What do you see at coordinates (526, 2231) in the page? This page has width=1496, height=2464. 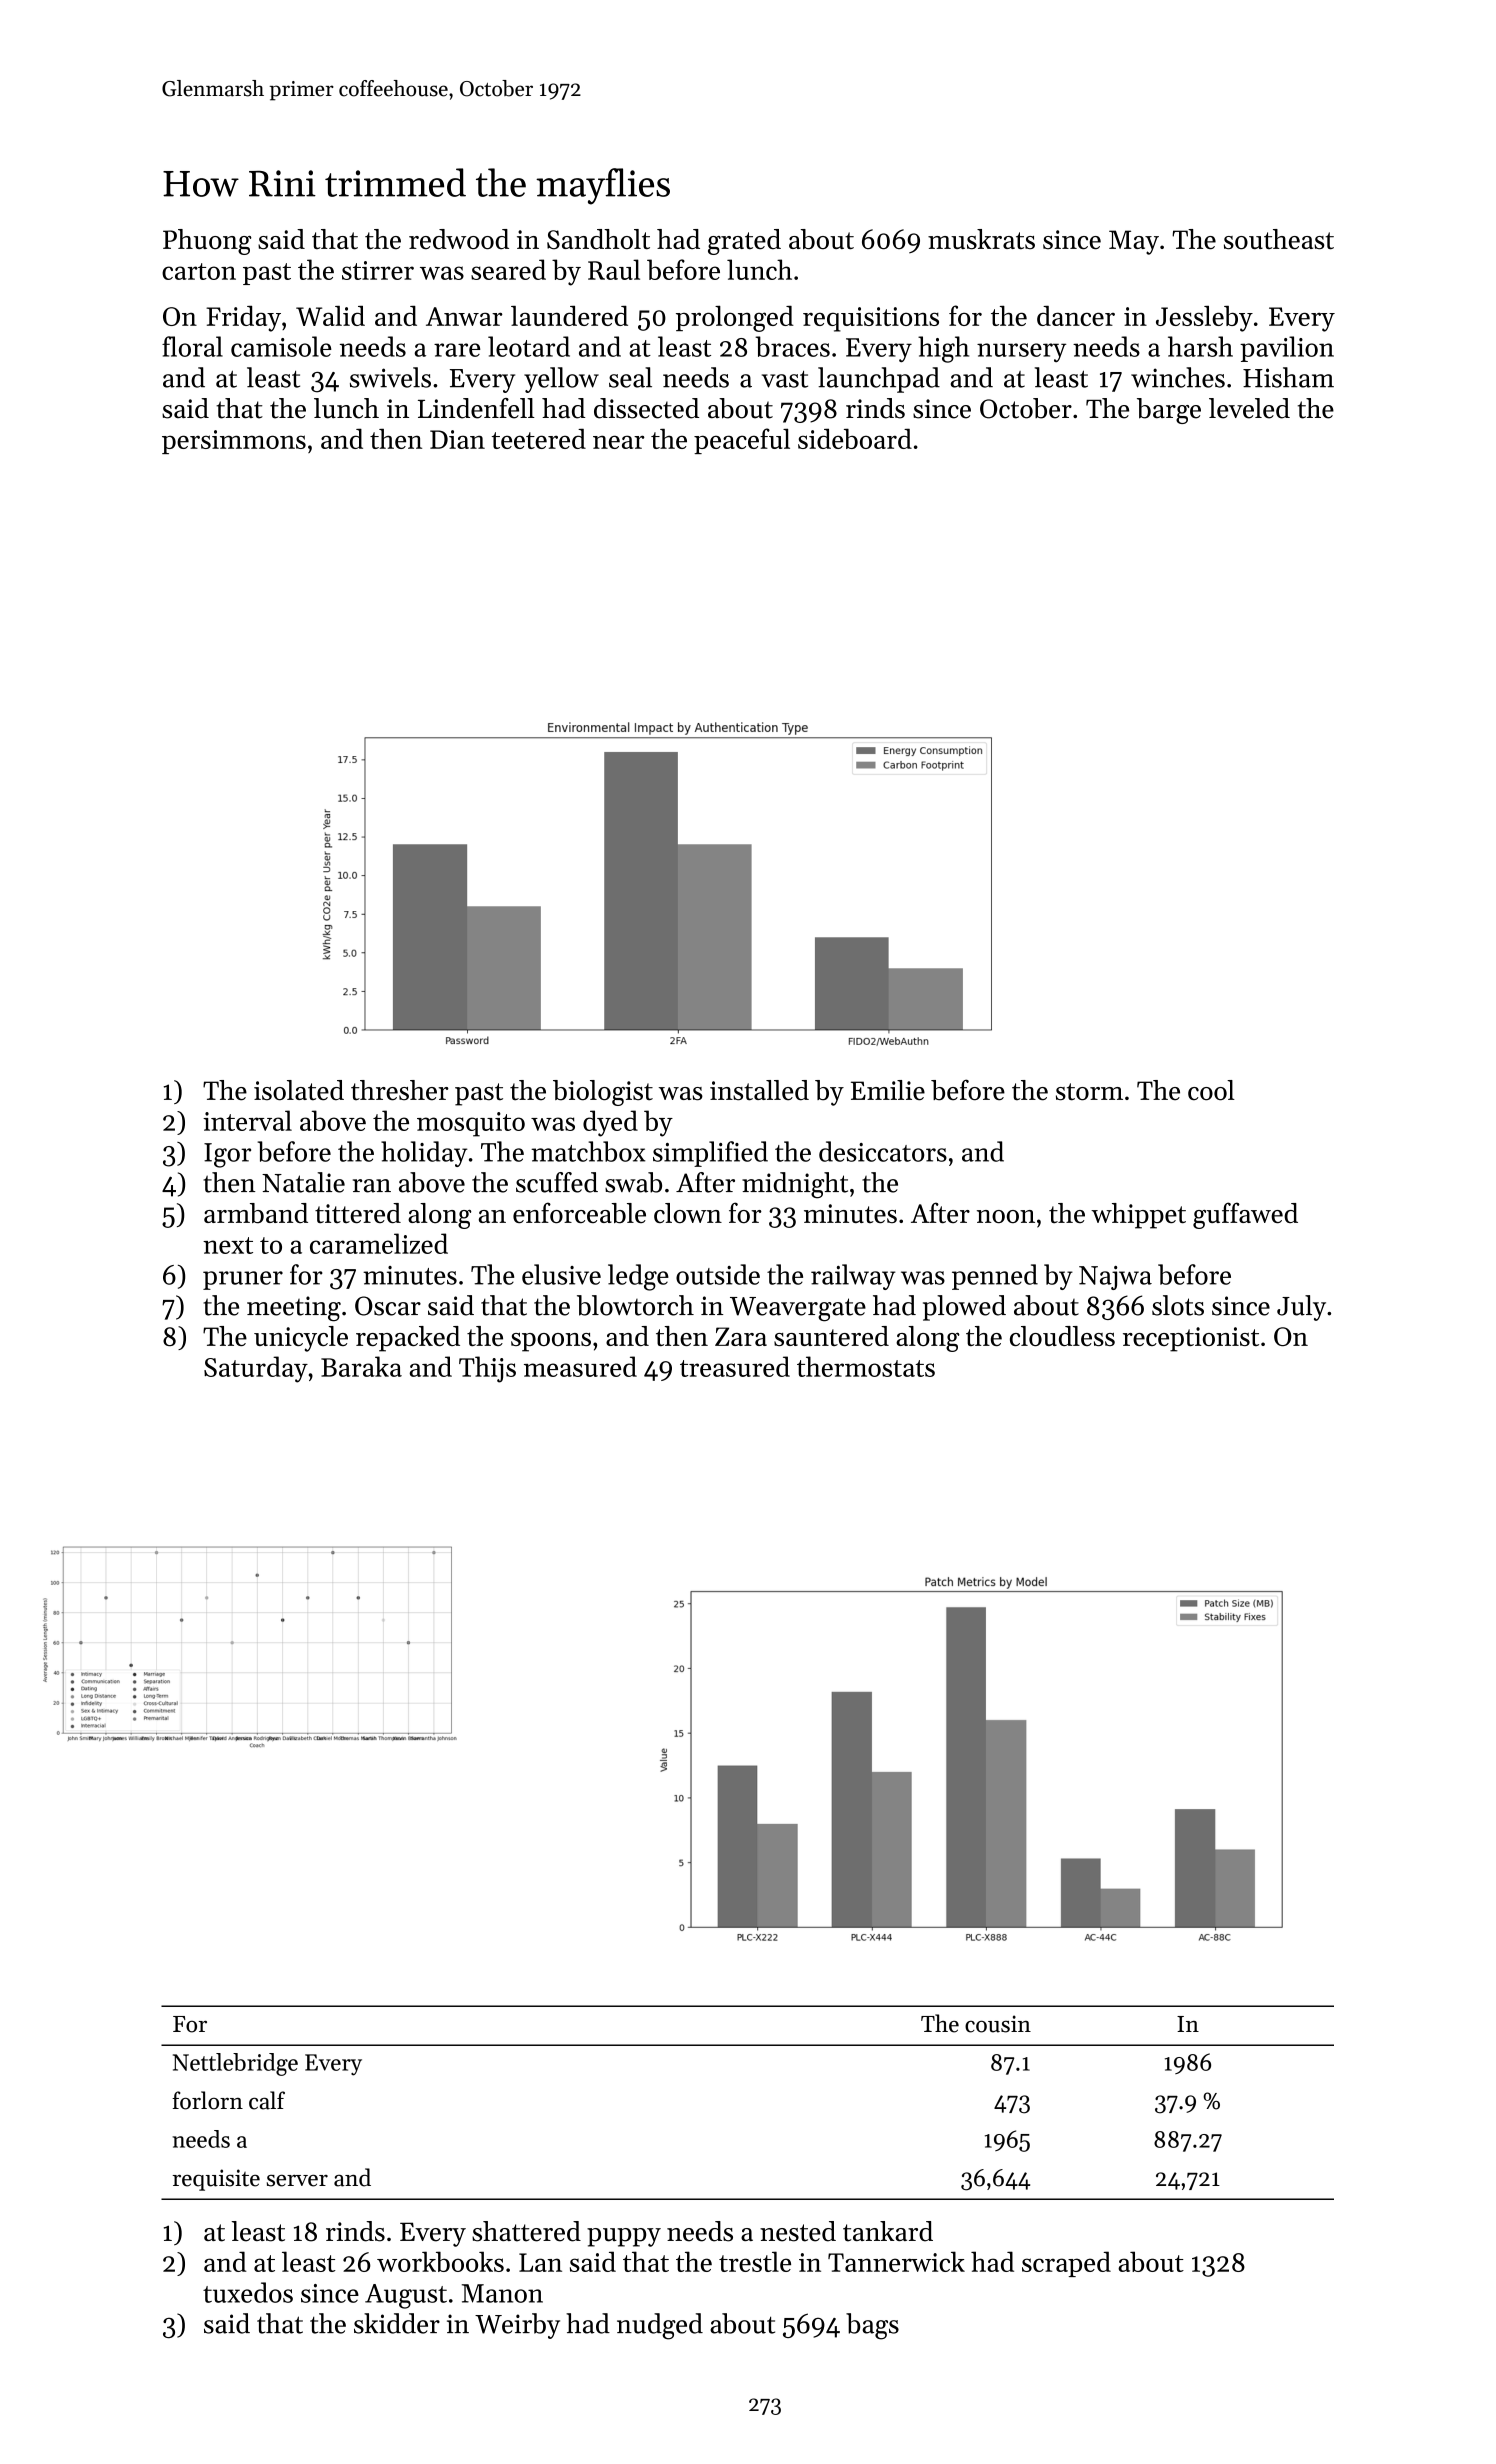 I see `shattered` at bounding box center [526, 2231].
